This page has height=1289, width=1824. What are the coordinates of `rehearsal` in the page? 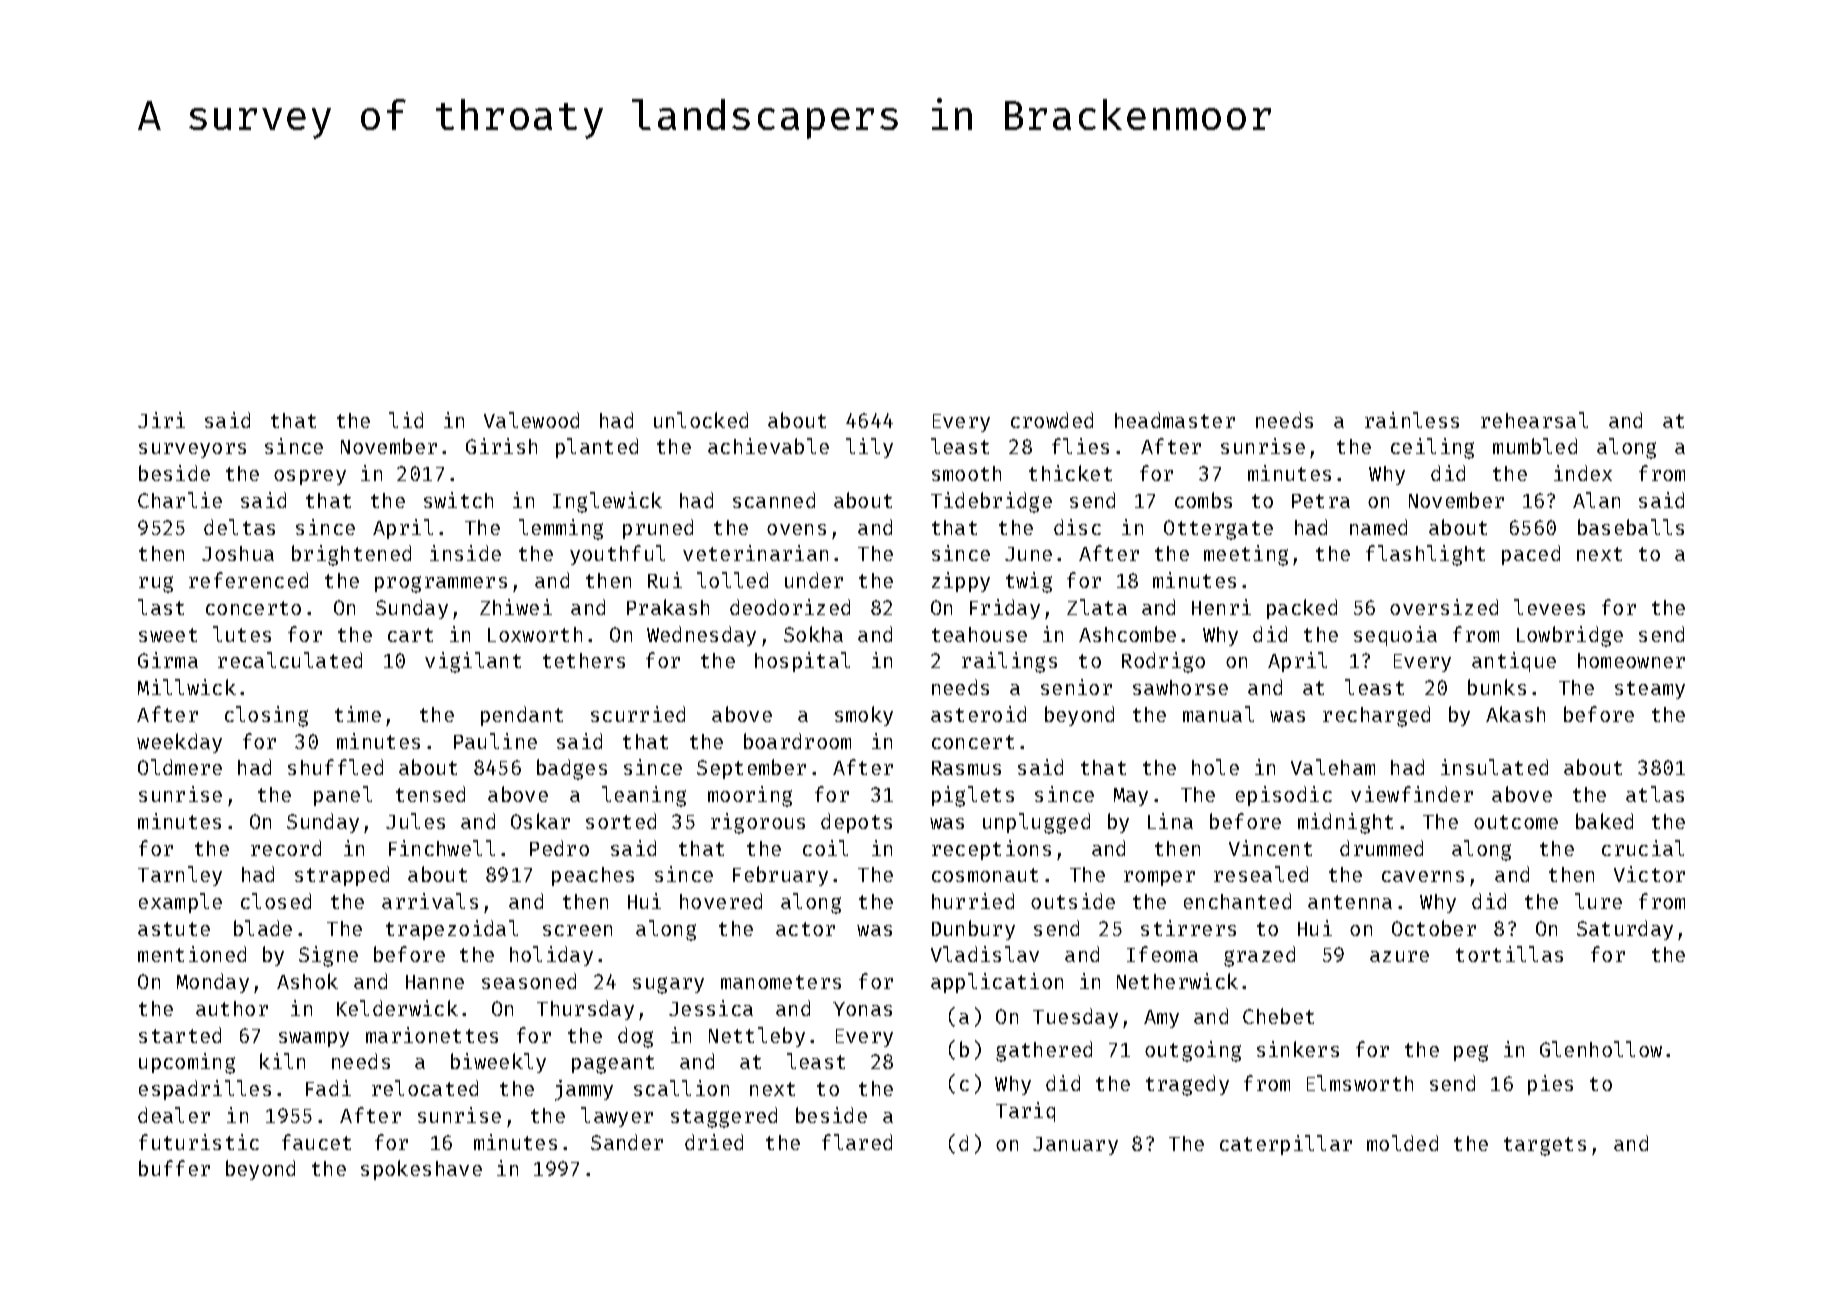 It's located at (1534, 420).
